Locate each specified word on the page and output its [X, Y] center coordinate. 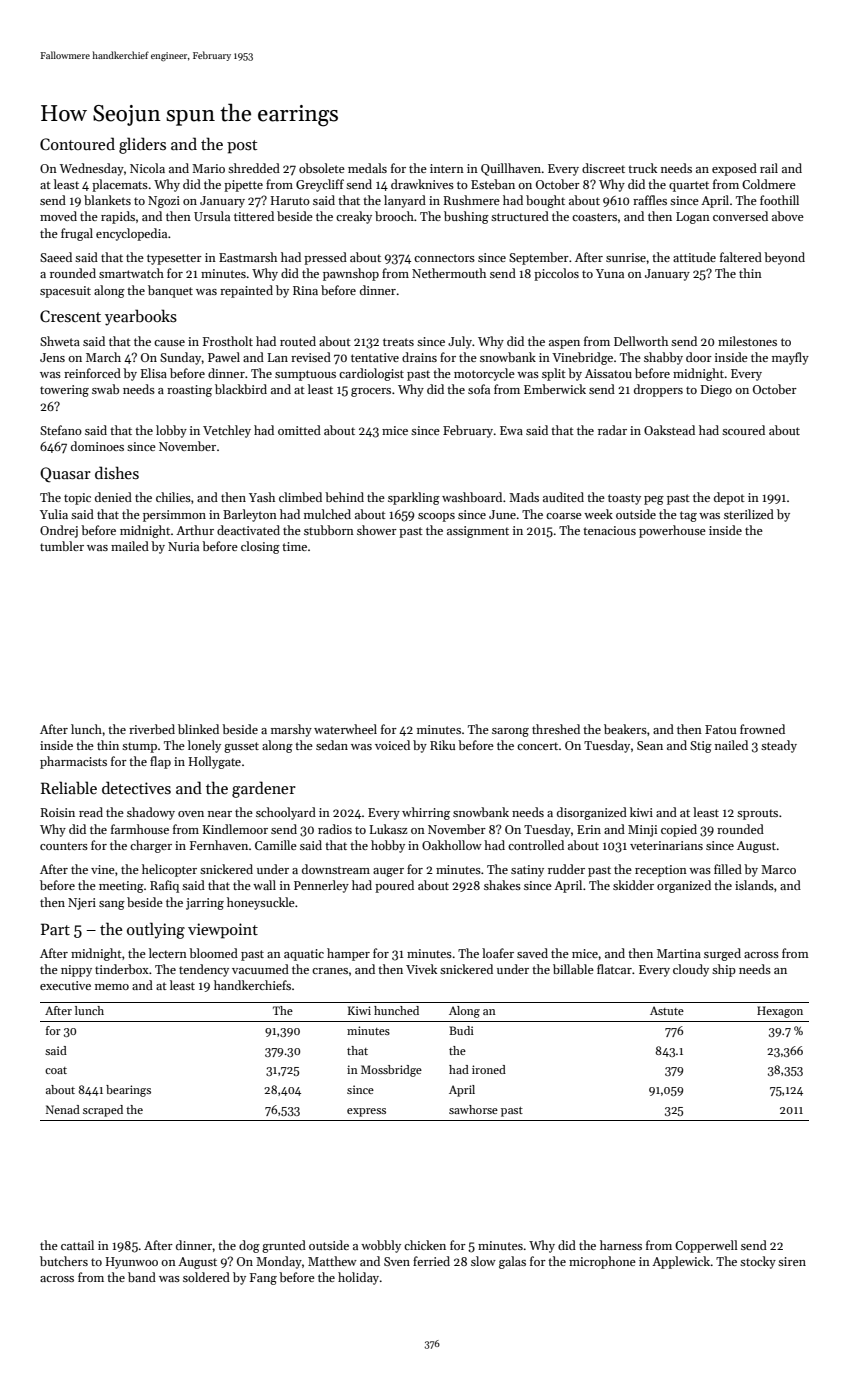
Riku [442, 745]
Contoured [77, 143]
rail [769, 168]
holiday [358, 1278]
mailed [130, 546]
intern [447, 168]
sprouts [757, 814]
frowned [762, 729]
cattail [77, 1245]
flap [160, 762]
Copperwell [706, 1246]
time [294, 546]
